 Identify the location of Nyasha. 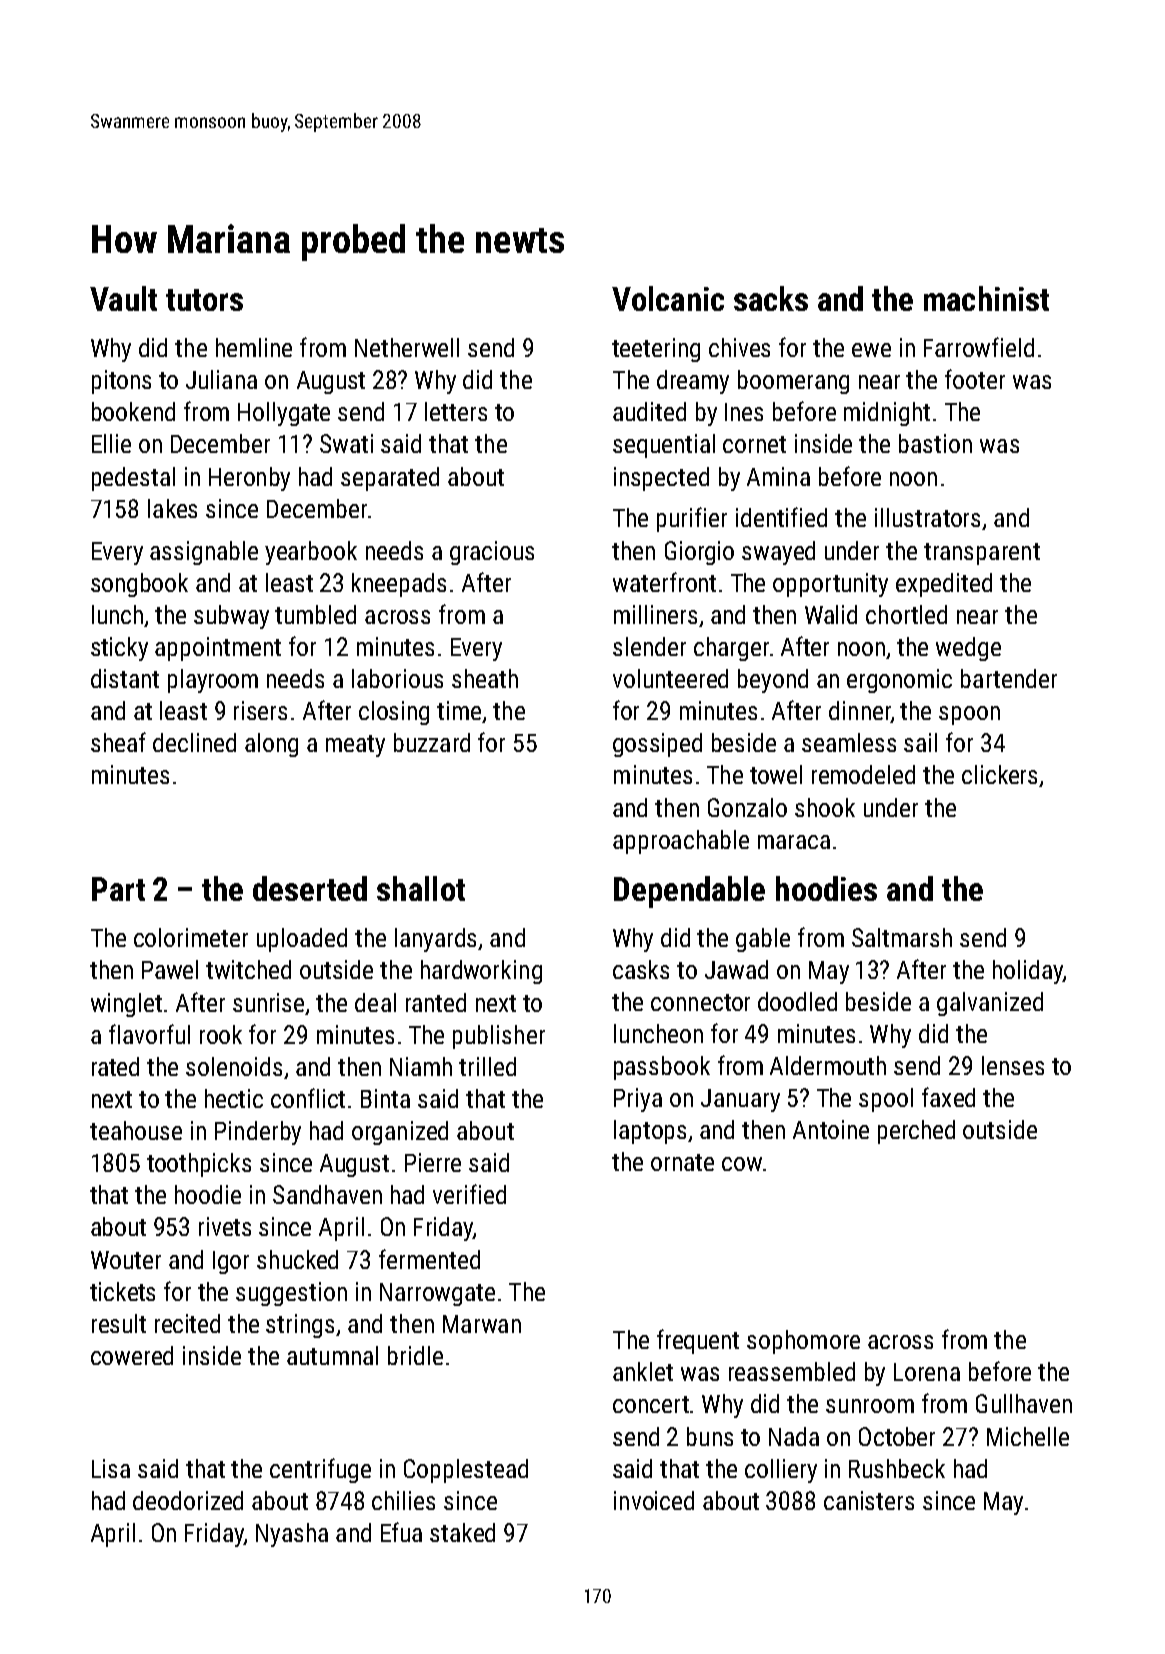
(292, 1535).
